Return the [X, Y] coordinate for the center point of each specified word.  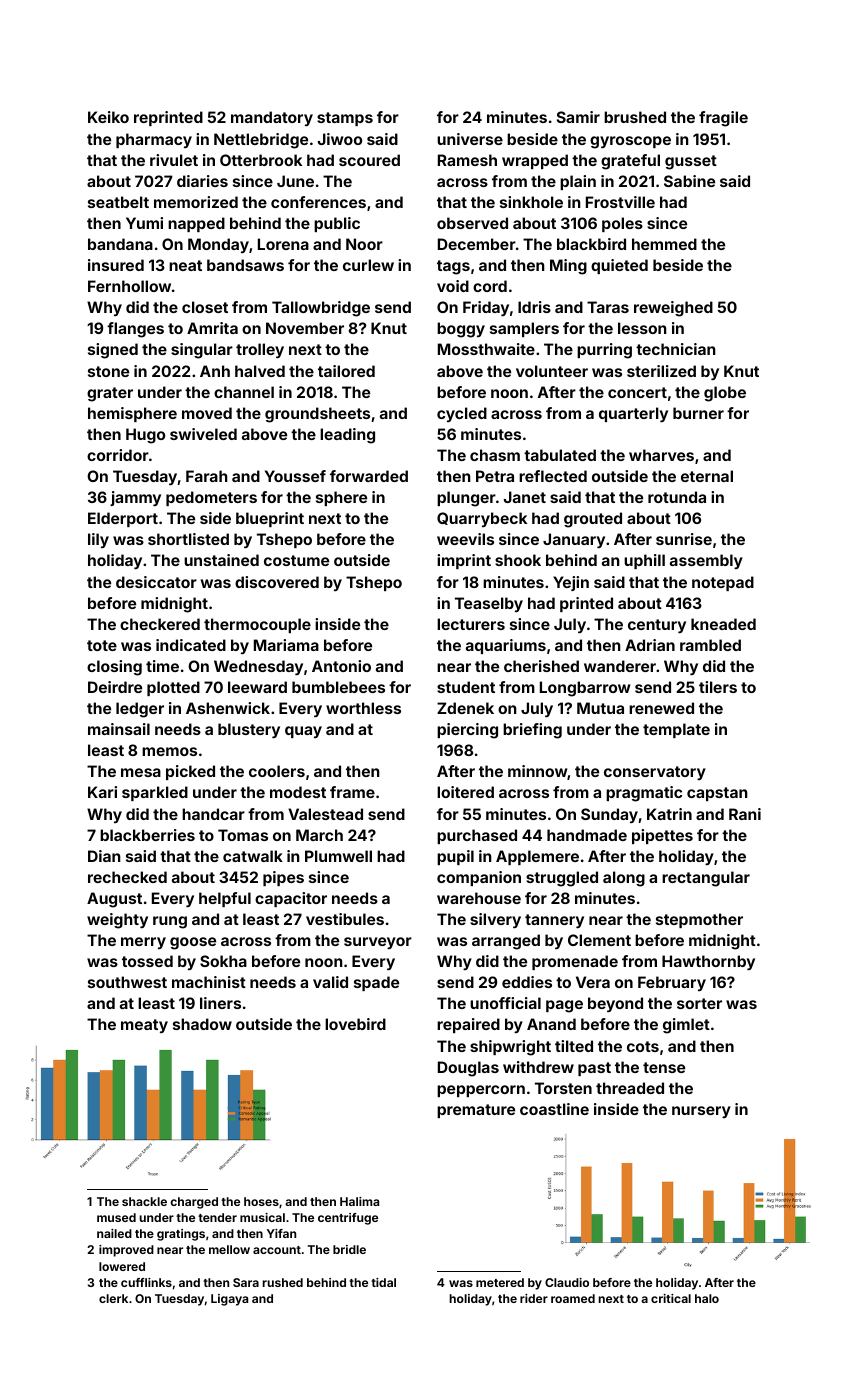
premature [476, 1111]
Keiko [108, 117]
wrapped [535, 161]
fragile [723, 119]
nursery [701, 1112]
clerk [113, 1298]
